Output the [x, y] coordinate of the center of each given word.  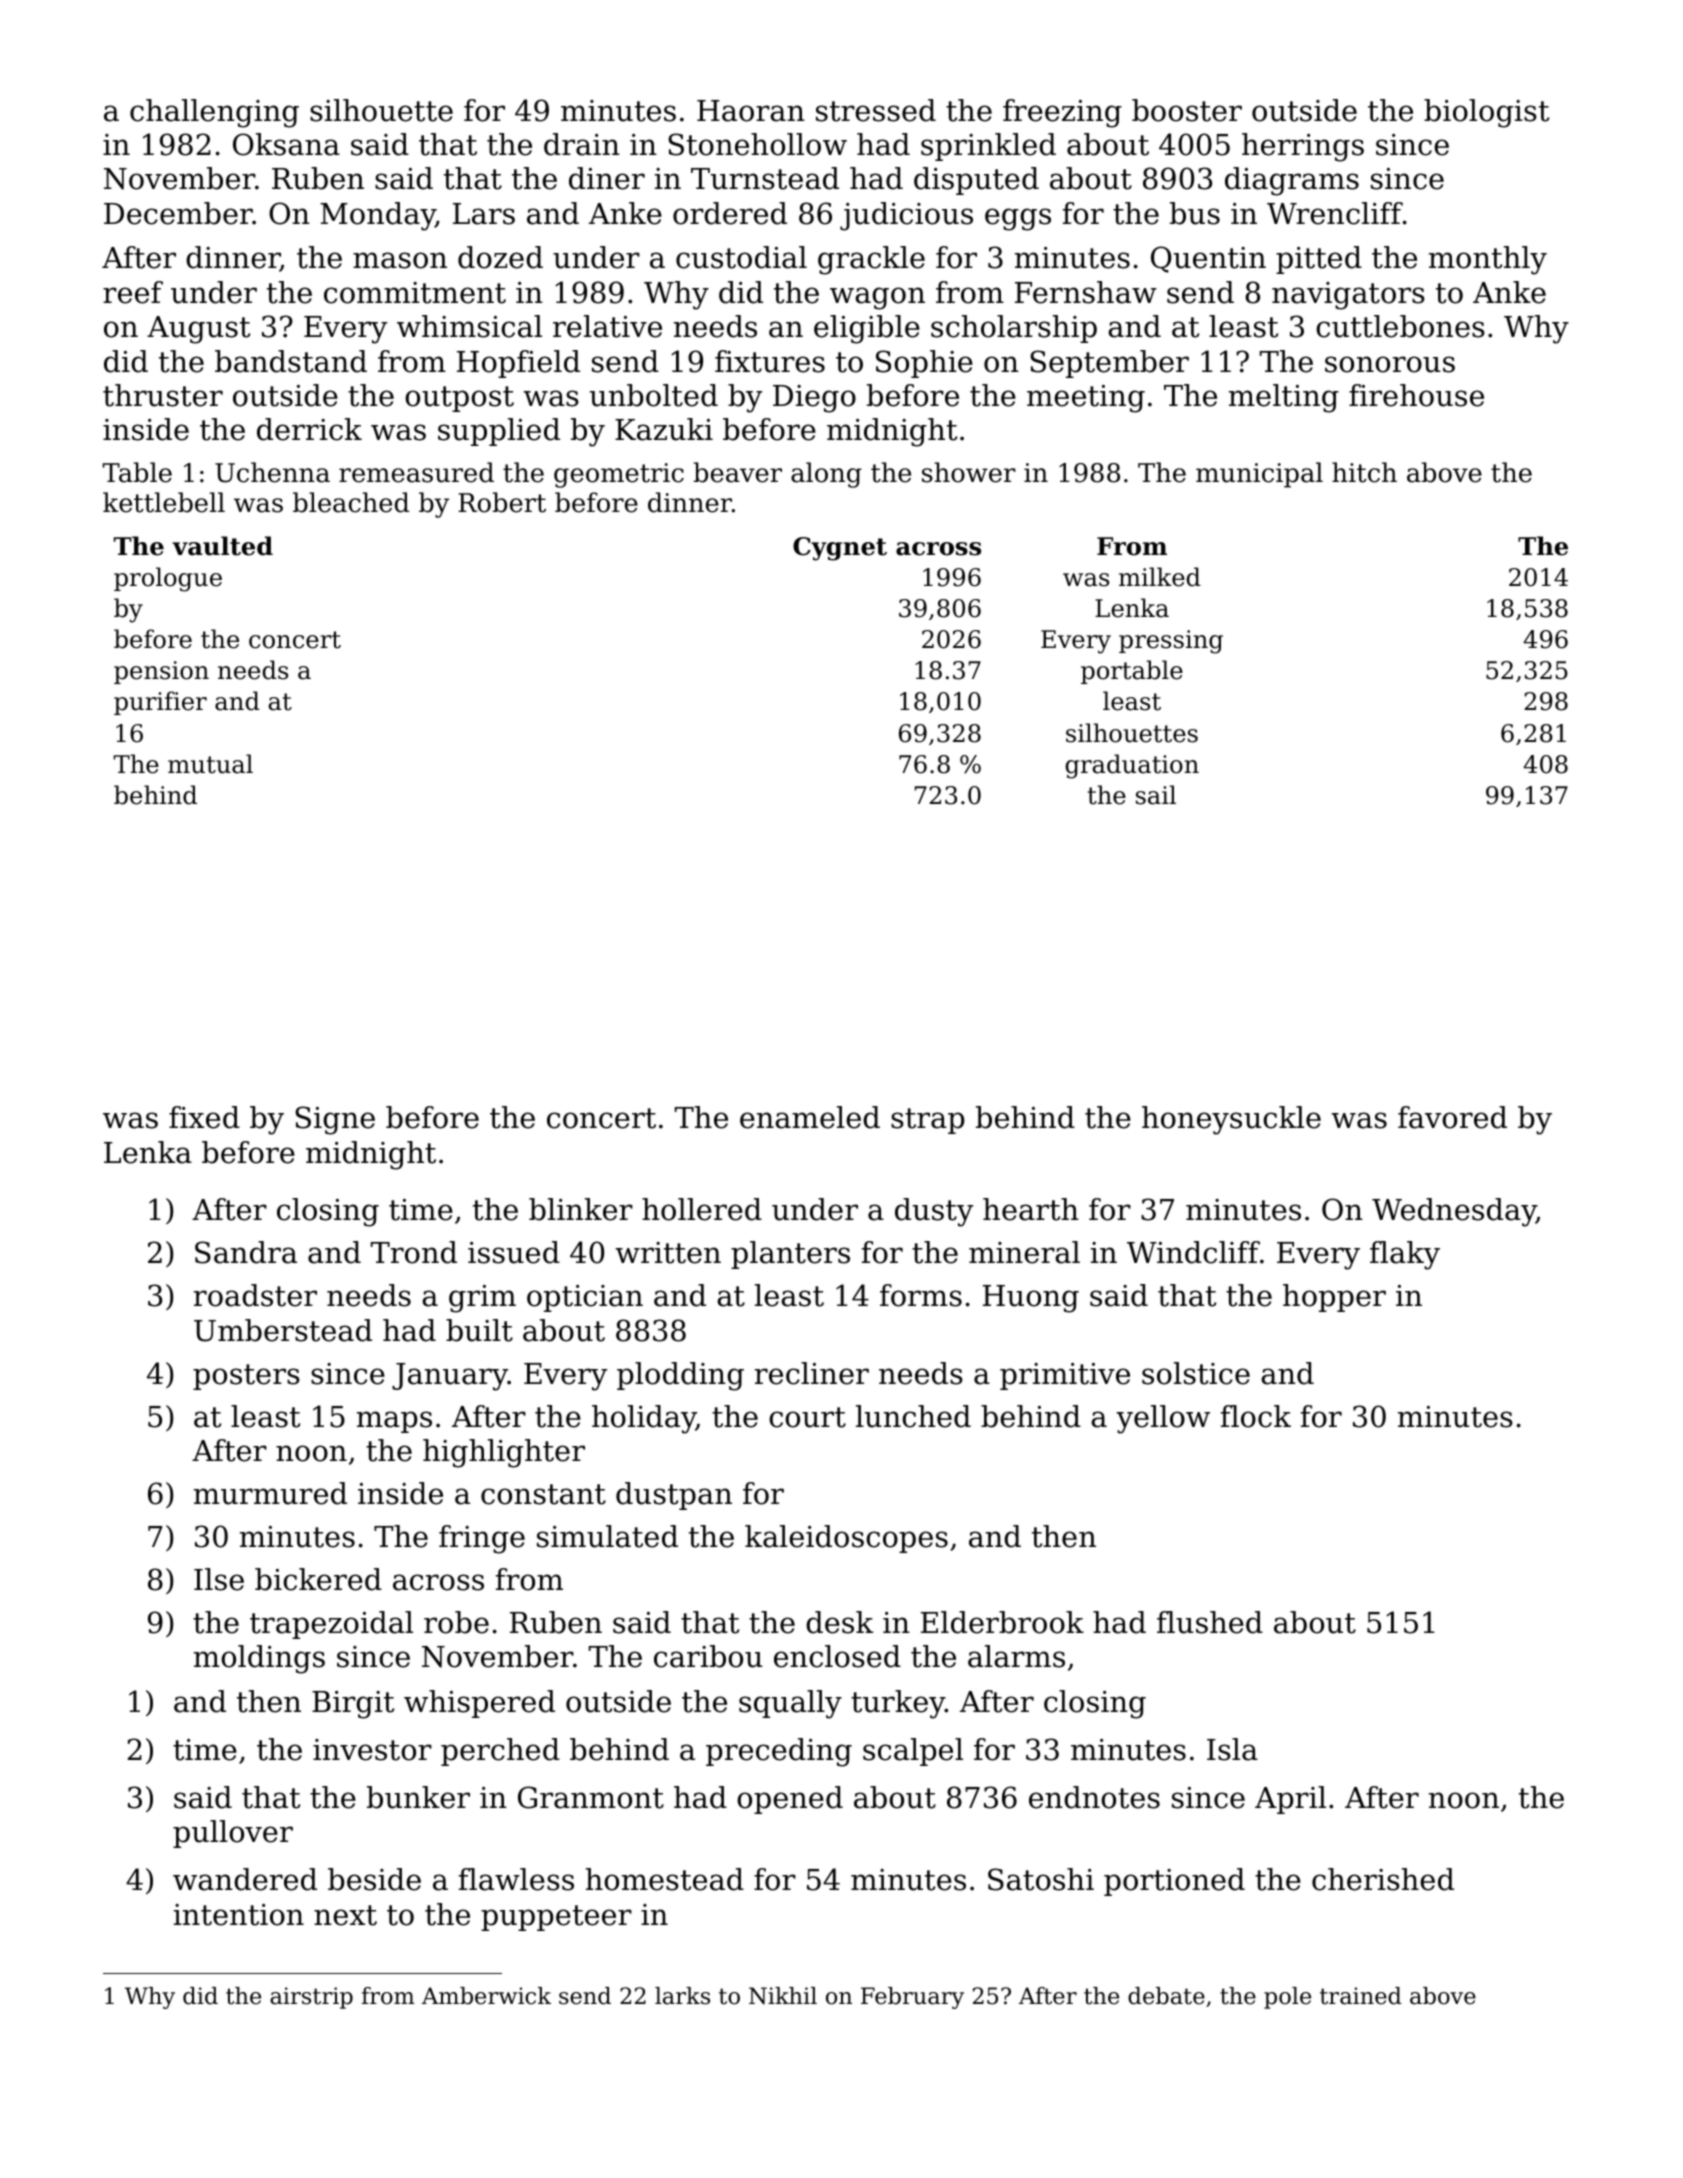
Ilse [219, 1579]
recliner [812, 1373]
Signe [335, 1120]
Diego [814, 399]
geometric [619, 475]
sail [1156, 795]
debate [1166, 1996]
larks [682, 1996]
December [178, 213]
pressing [1171, 642]
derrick [309, 429]
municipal [1259, 475]
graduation [1132, 766]
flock [1256, 1416]
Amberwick [486, 1996]
